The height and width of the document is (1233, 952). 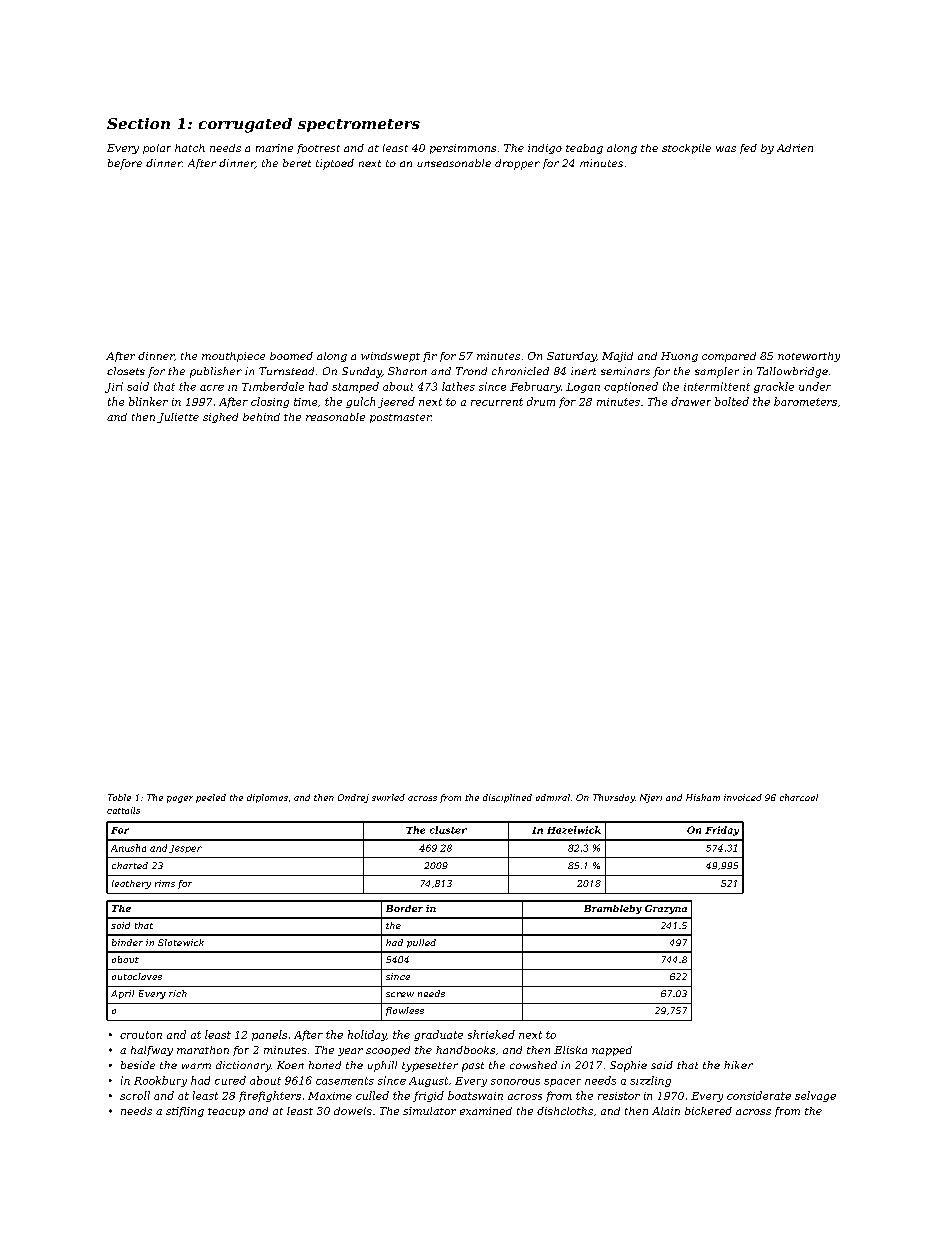 I want to click on barometers, so click(x=805, y=401).
